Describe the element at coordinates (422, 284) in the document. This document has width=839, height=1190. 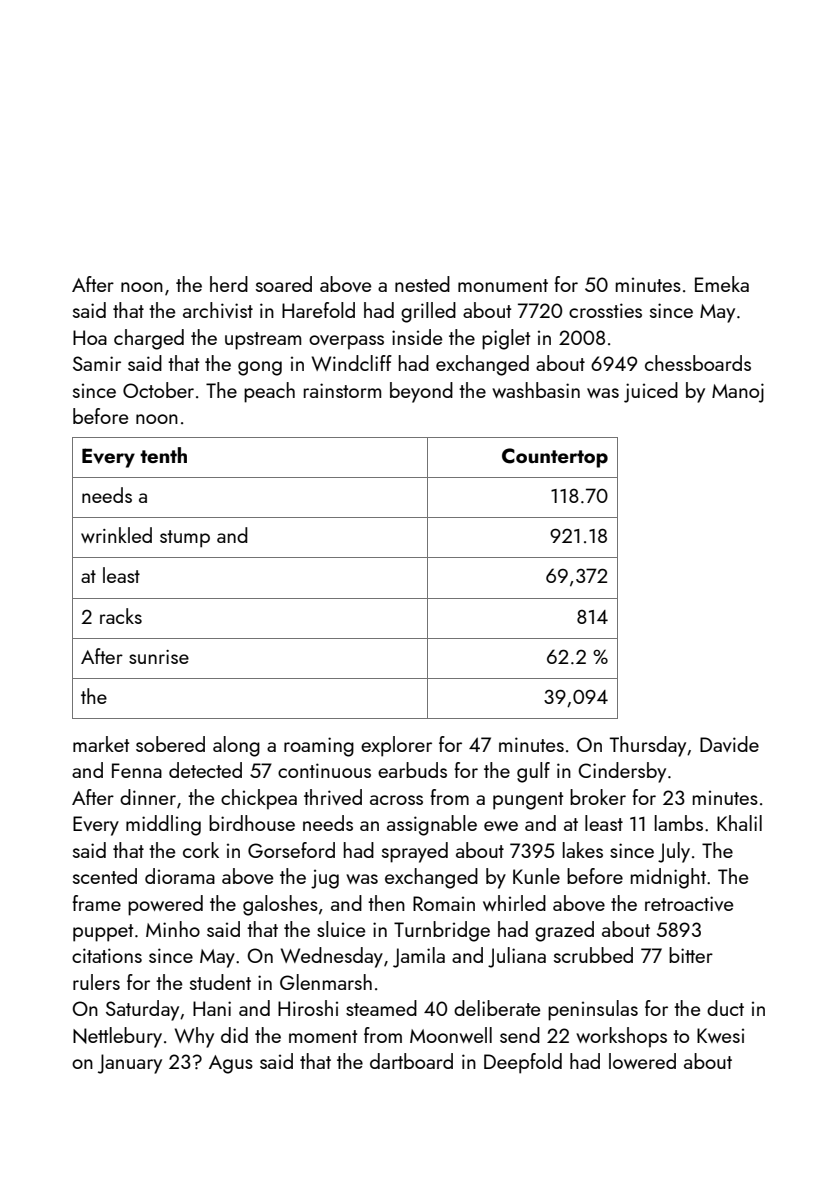
I see `nested` at that location.
